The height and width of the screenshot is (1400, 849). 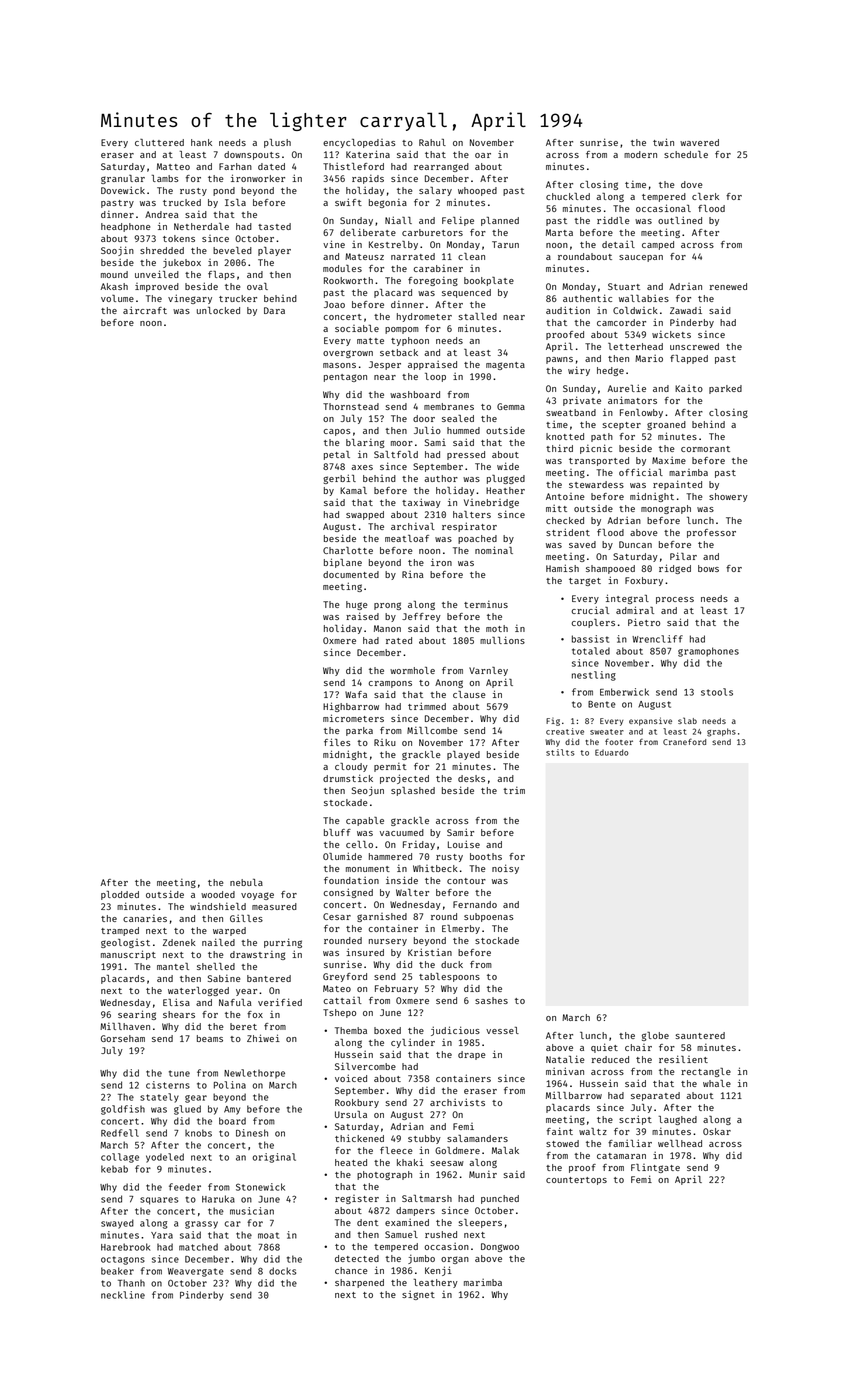 I want to click on splashed, so click(x=413, y=791).
